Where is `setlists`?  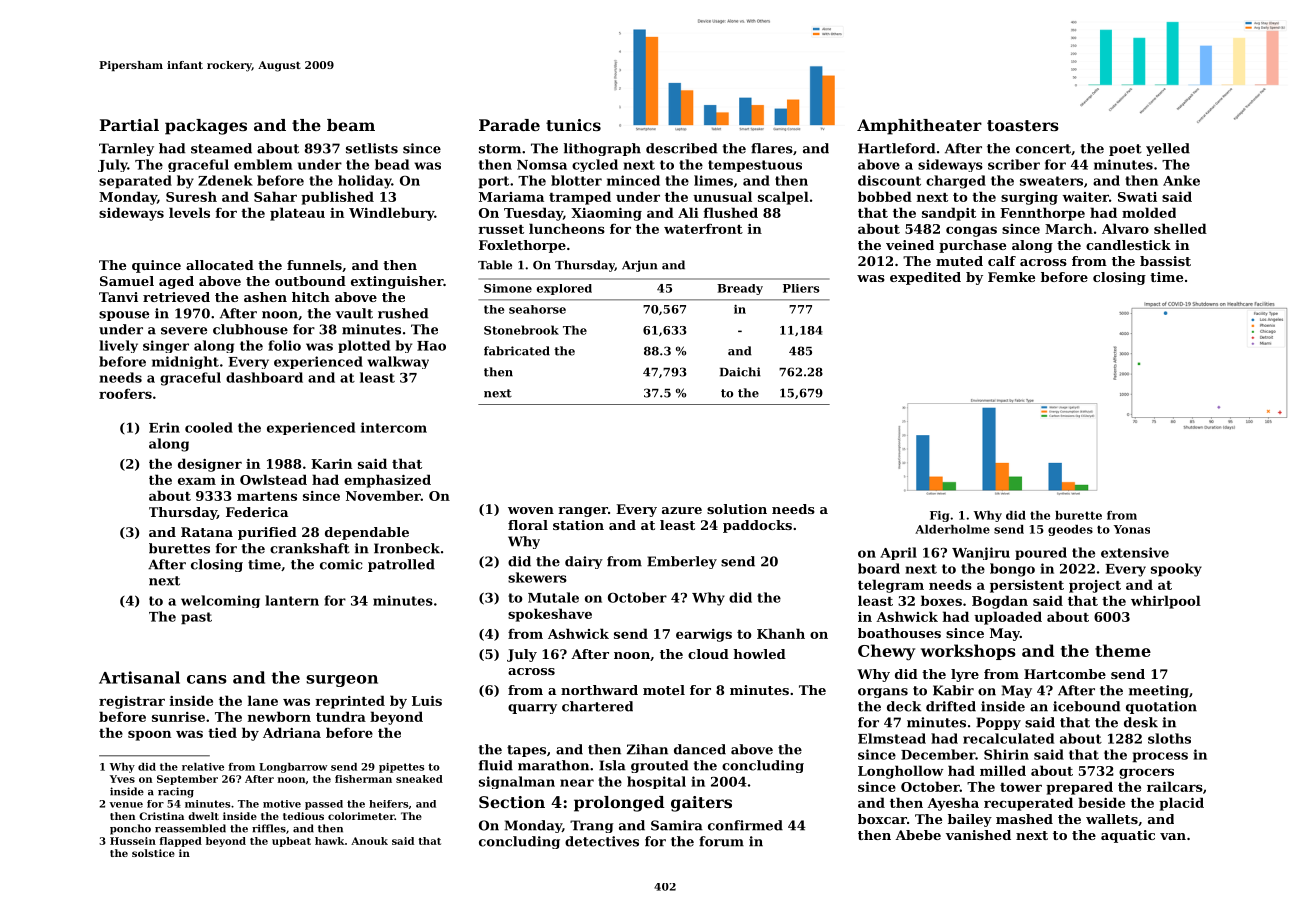
setlists is located at coordinates (372, 148).
